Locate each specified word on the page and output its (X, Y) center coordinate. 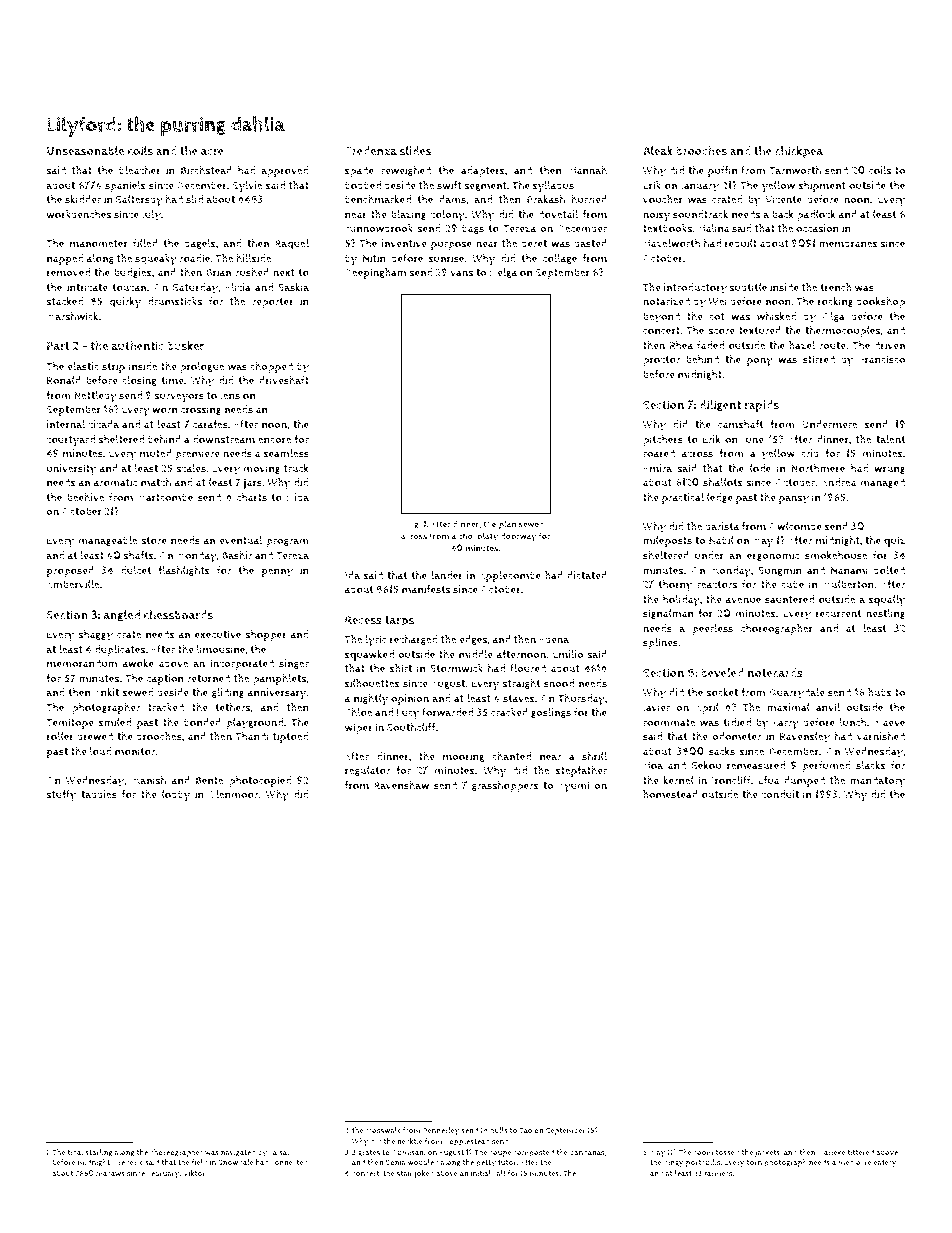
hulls (499, 1130)
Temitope (70, 723)
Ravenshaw (401, 785)
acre (212, 152)
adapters (483, 171)
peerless (712, 629)
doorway (518, 537)
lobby (176, 796)
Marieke (831, 1152)
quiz (894, 541)
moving (261, 469)
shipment (822, 186)
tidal (75, 1152)
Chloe (358, 712)
